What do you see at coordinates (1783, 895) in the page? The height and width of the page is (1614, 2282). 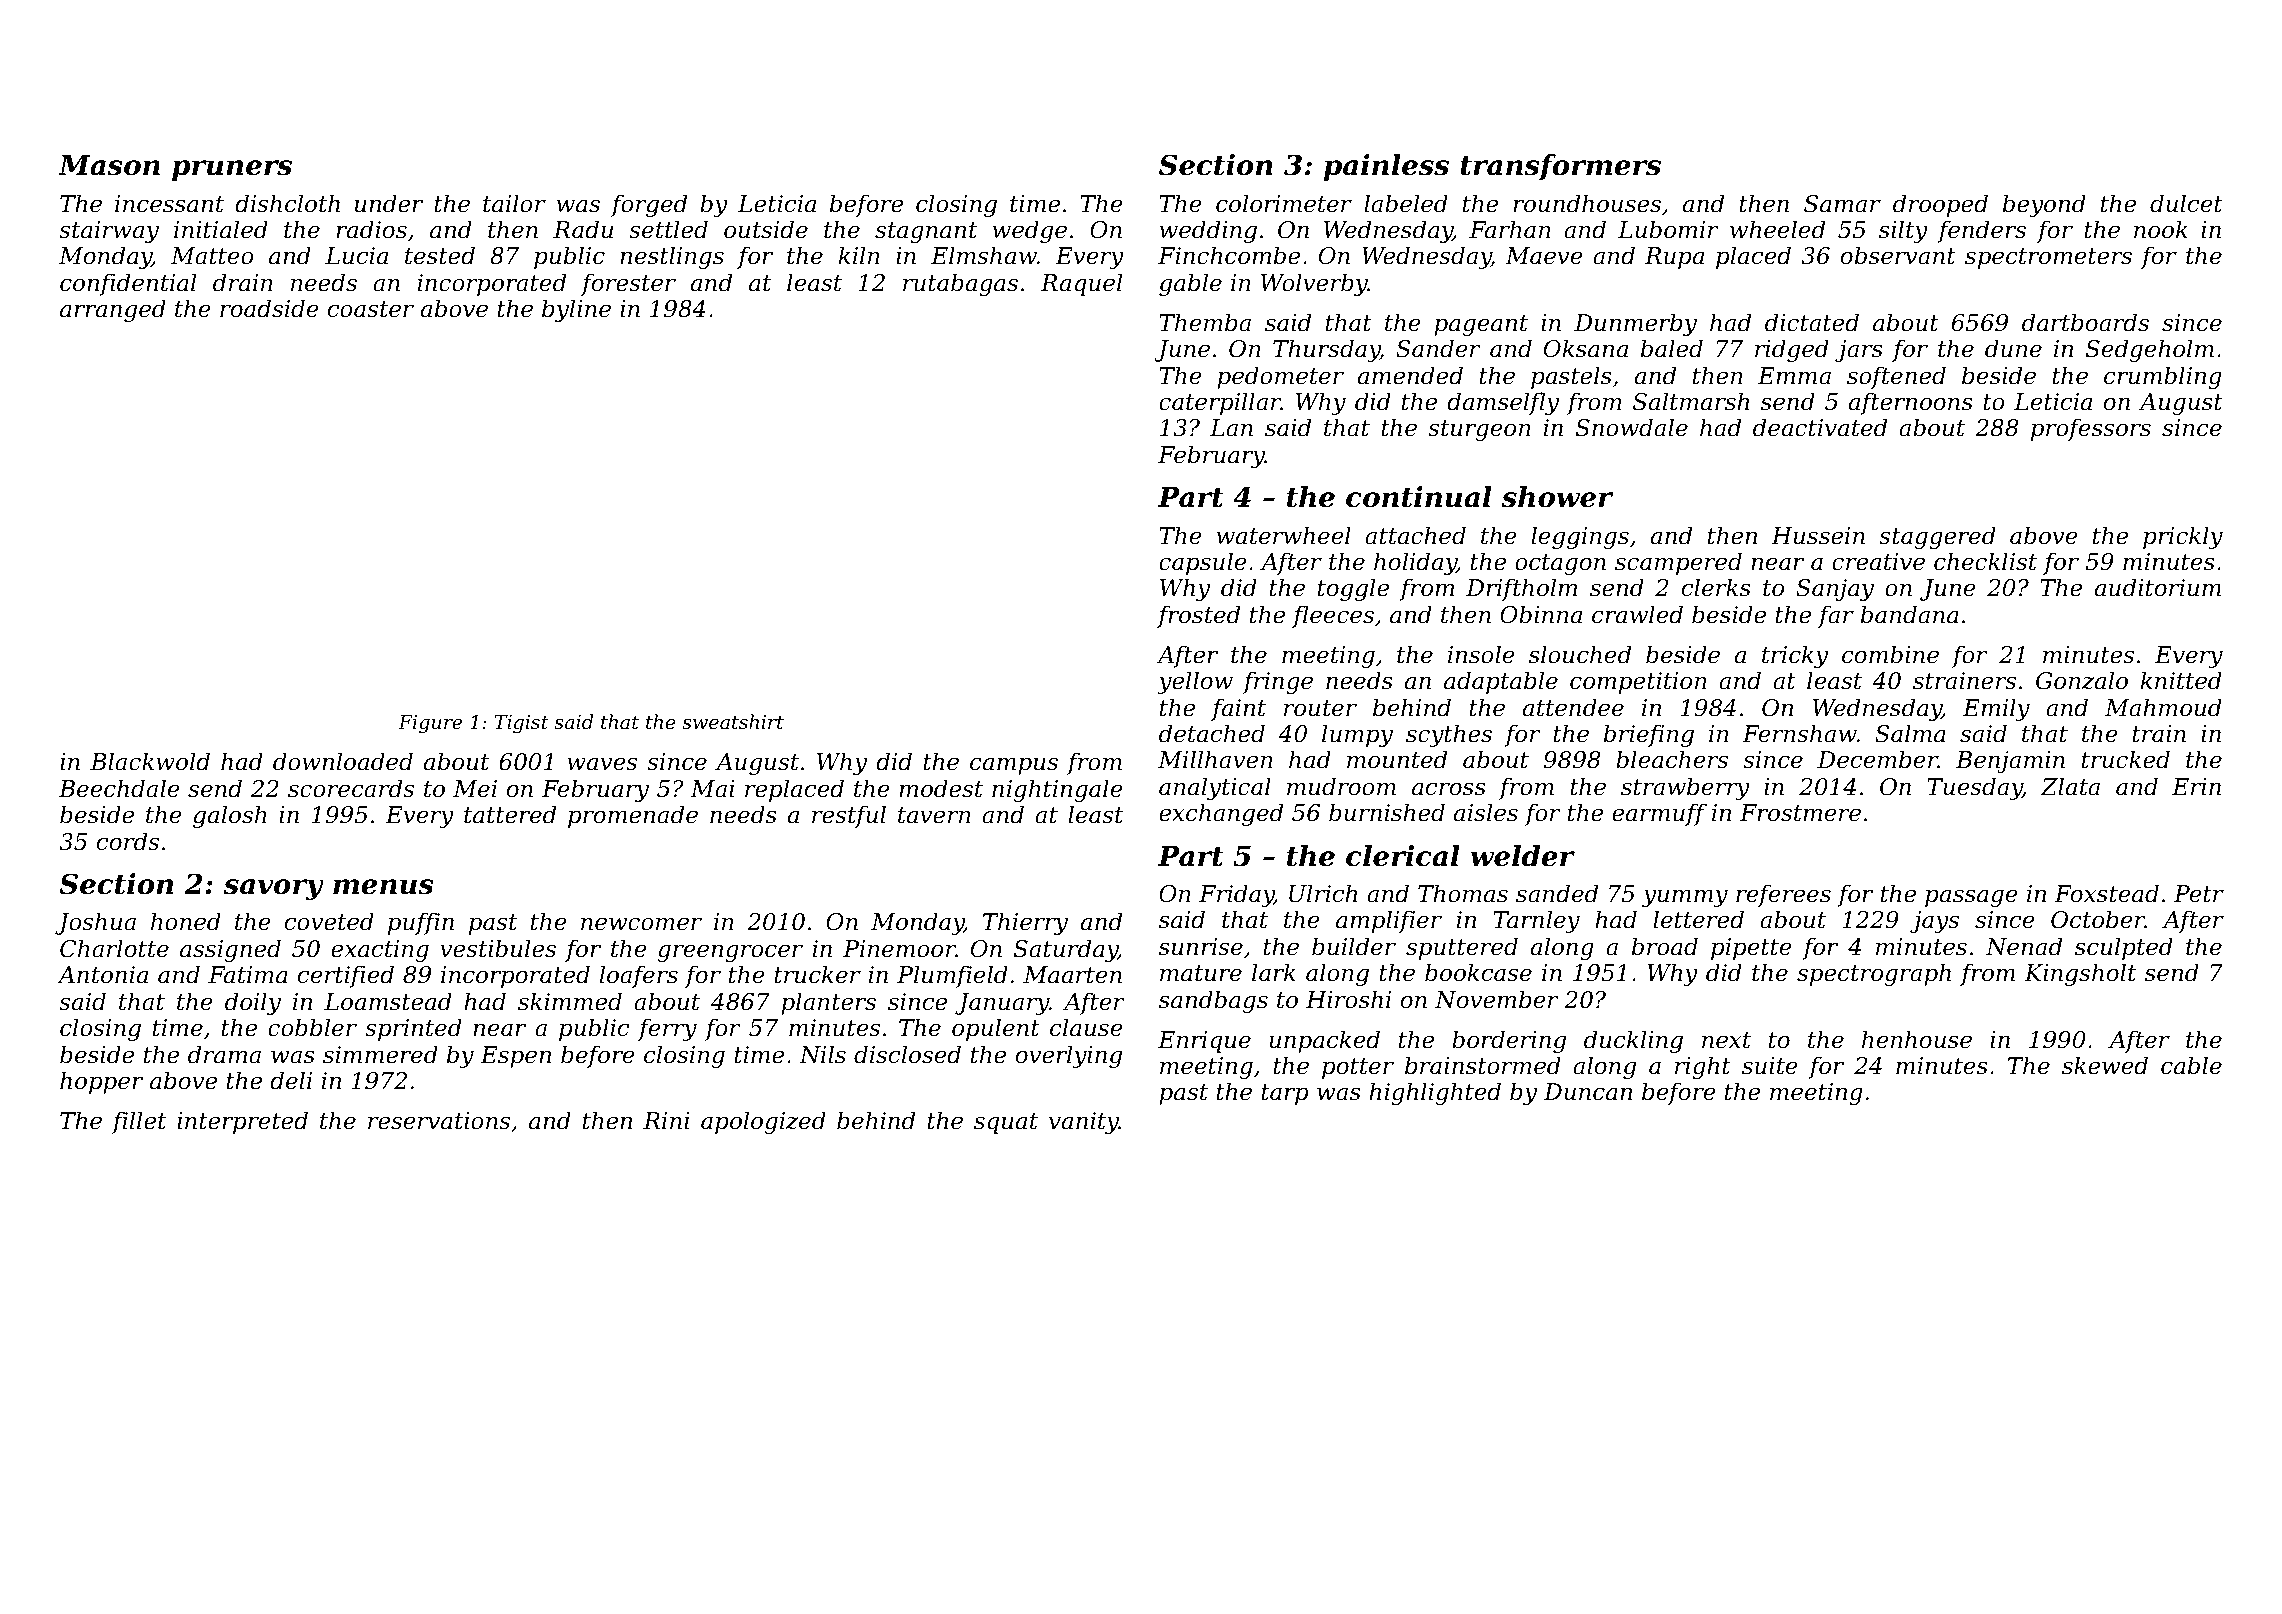 I see `referees` at bounding box center [1783, 895].
